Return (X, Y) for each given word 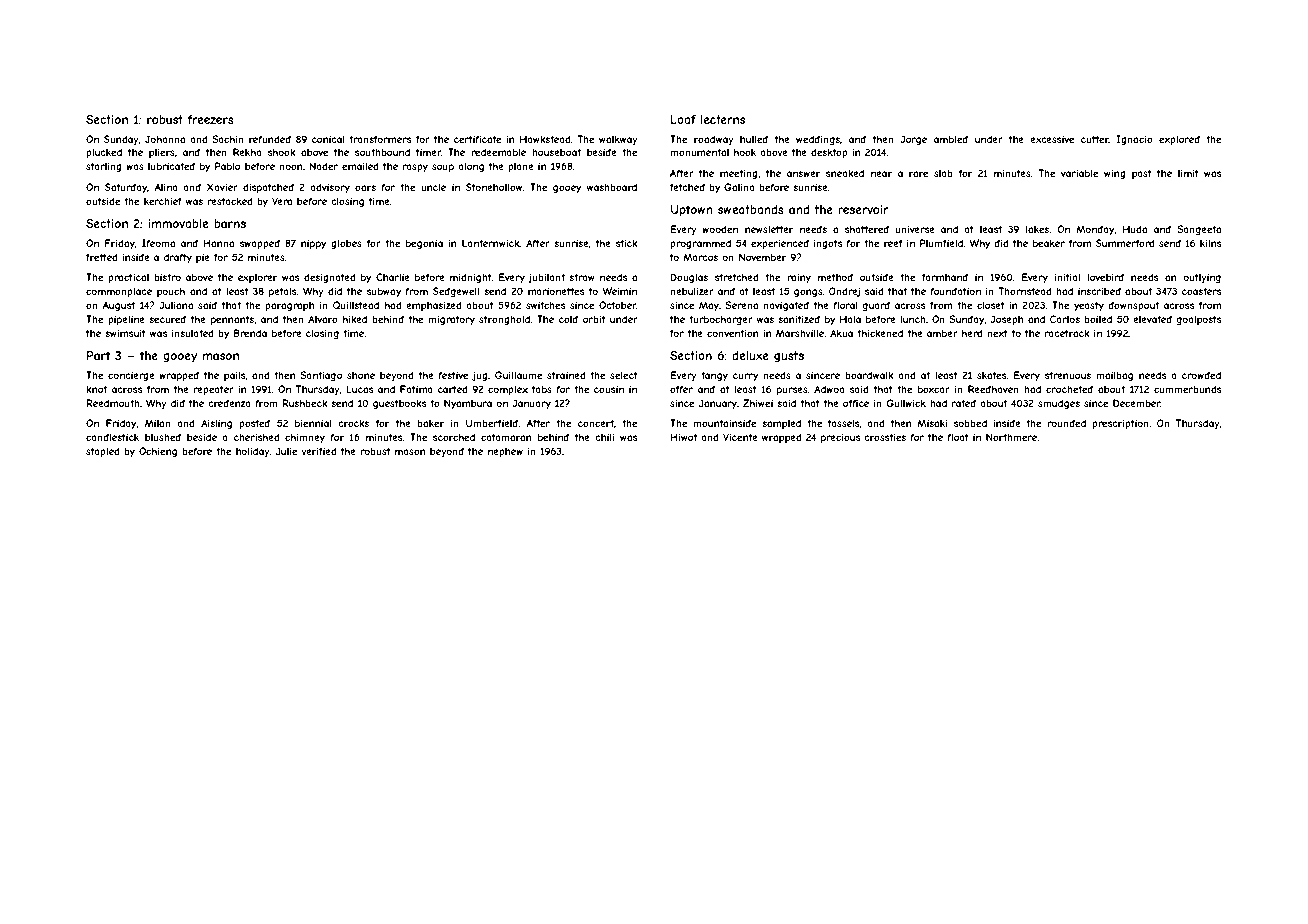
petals (283, 292)
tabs (542, 389)
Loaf (683, 119)
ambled (951, 139)
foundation (955, 291)
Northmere (1011, 437)
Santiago (321, 376)
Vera (282, 201)
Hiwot (683, 437)
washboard (612, 187)
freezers (211, 119)
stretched (737, 277)
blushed (163, 437)
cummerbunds (1187, 389)
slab (943, 173)
